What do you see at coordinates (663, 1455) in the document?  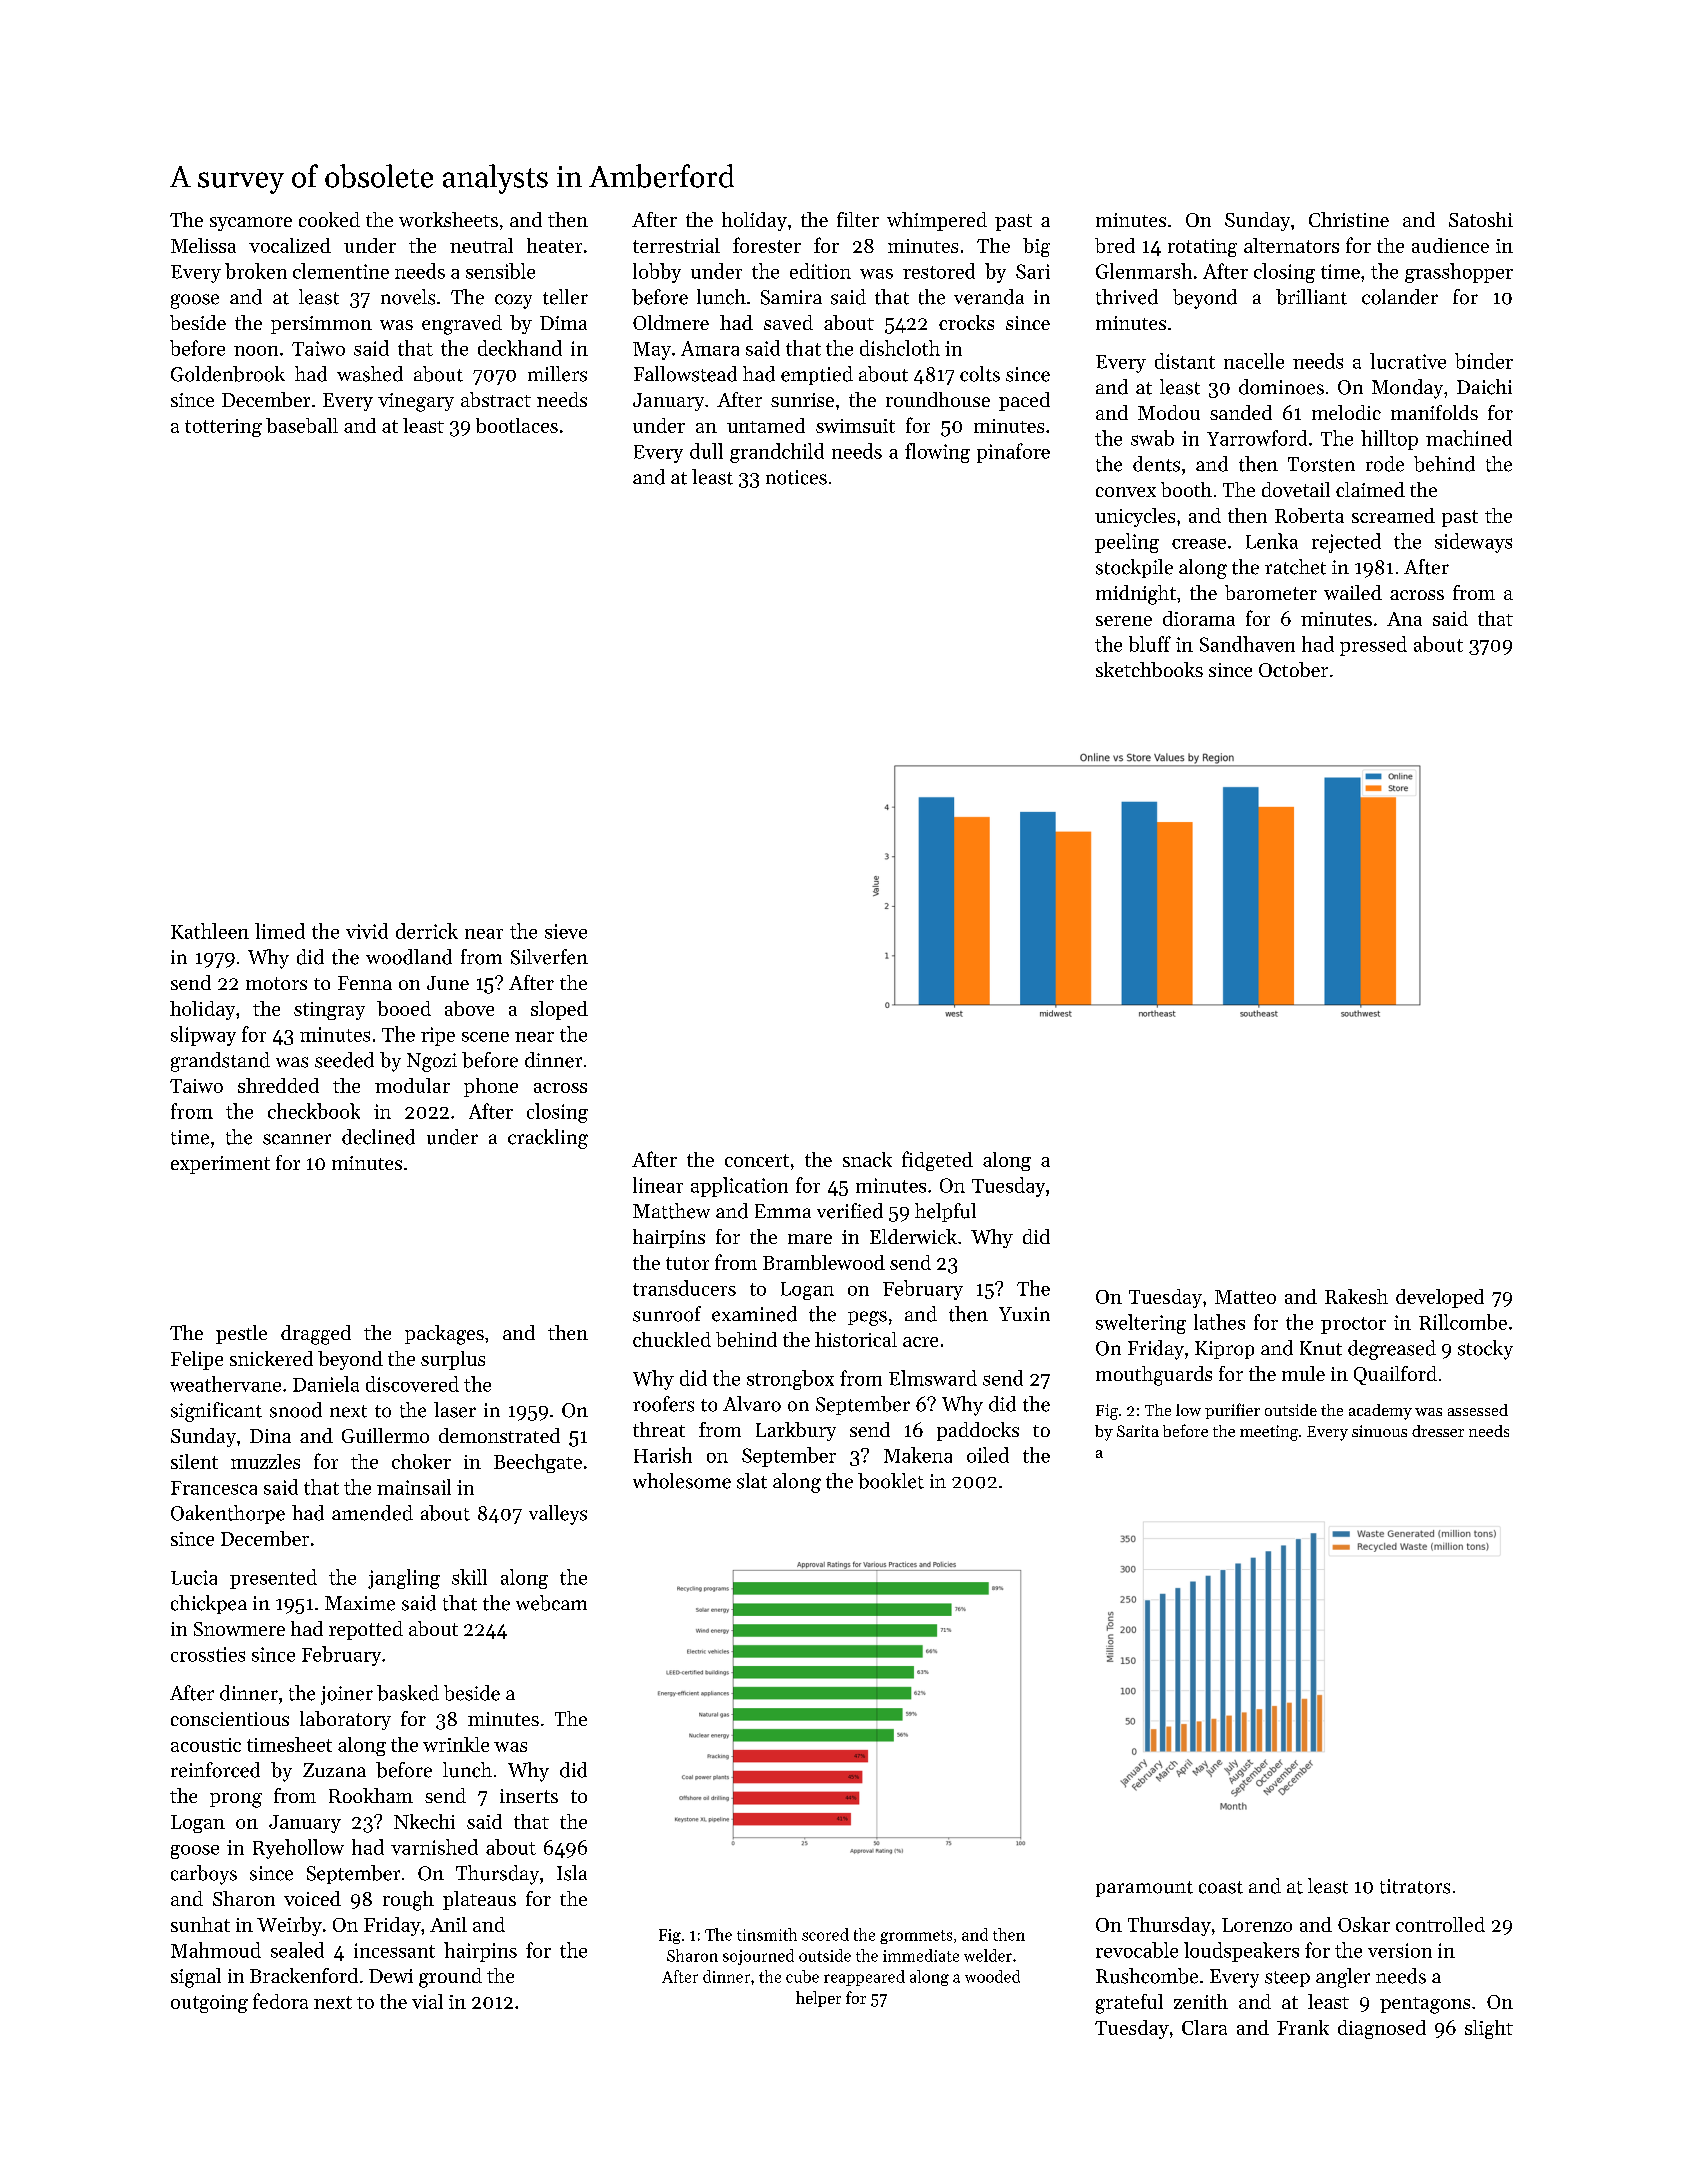 I see `Harish` at bounding box center [663, 1455].
